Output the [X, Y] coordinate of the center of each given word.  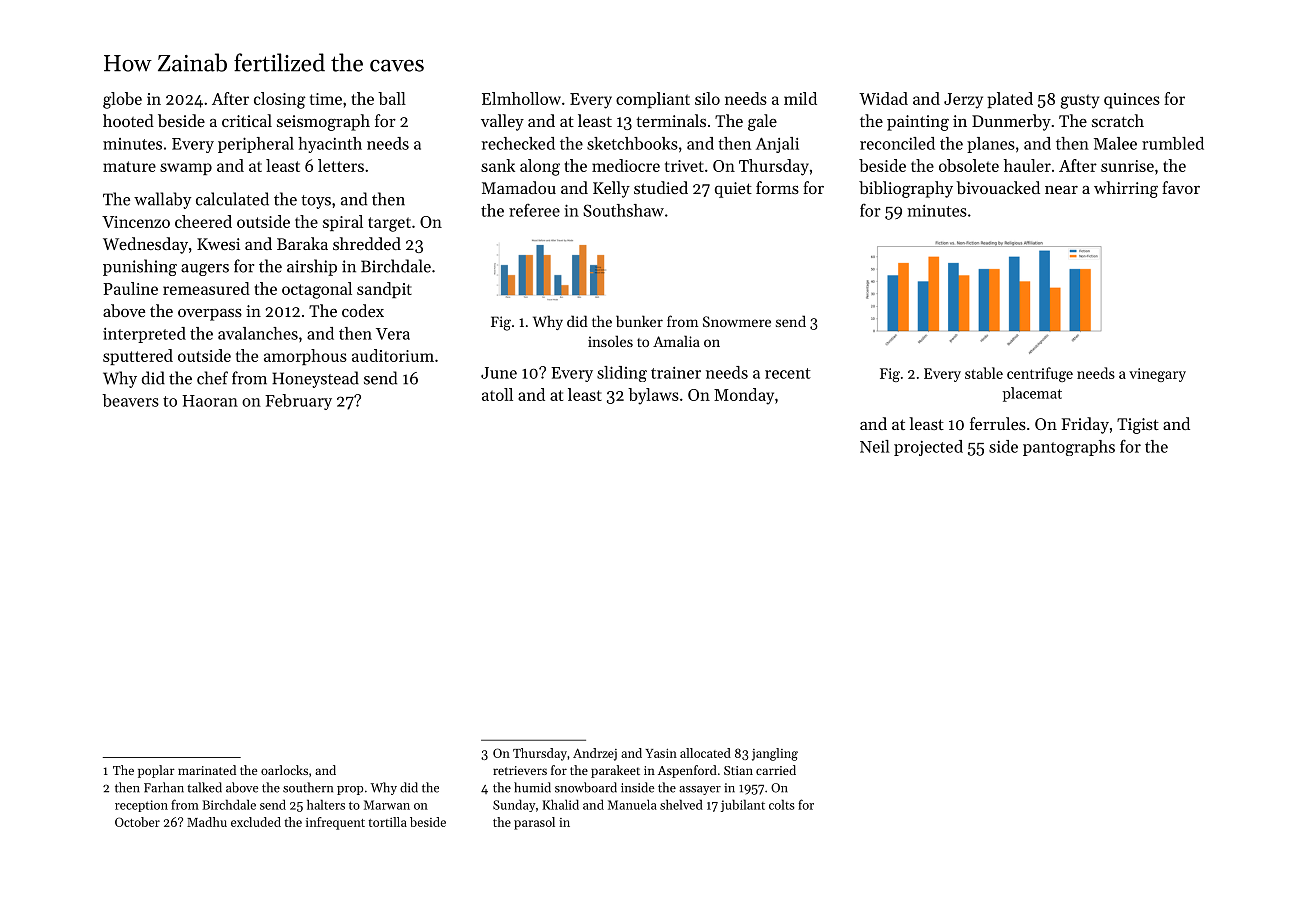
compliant [653, 100]
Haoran [210, 401]
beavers [130, 400]
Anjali [777, 145]
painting [918, 123]
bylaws [653, 396]
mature [129, 166]
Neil [874, 446]
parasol [534, 823]
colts [782, 804]
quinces [1132, 101]
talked [204, 787]
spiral [343, 223]
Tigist [1138, 426]
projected [928, 448]
